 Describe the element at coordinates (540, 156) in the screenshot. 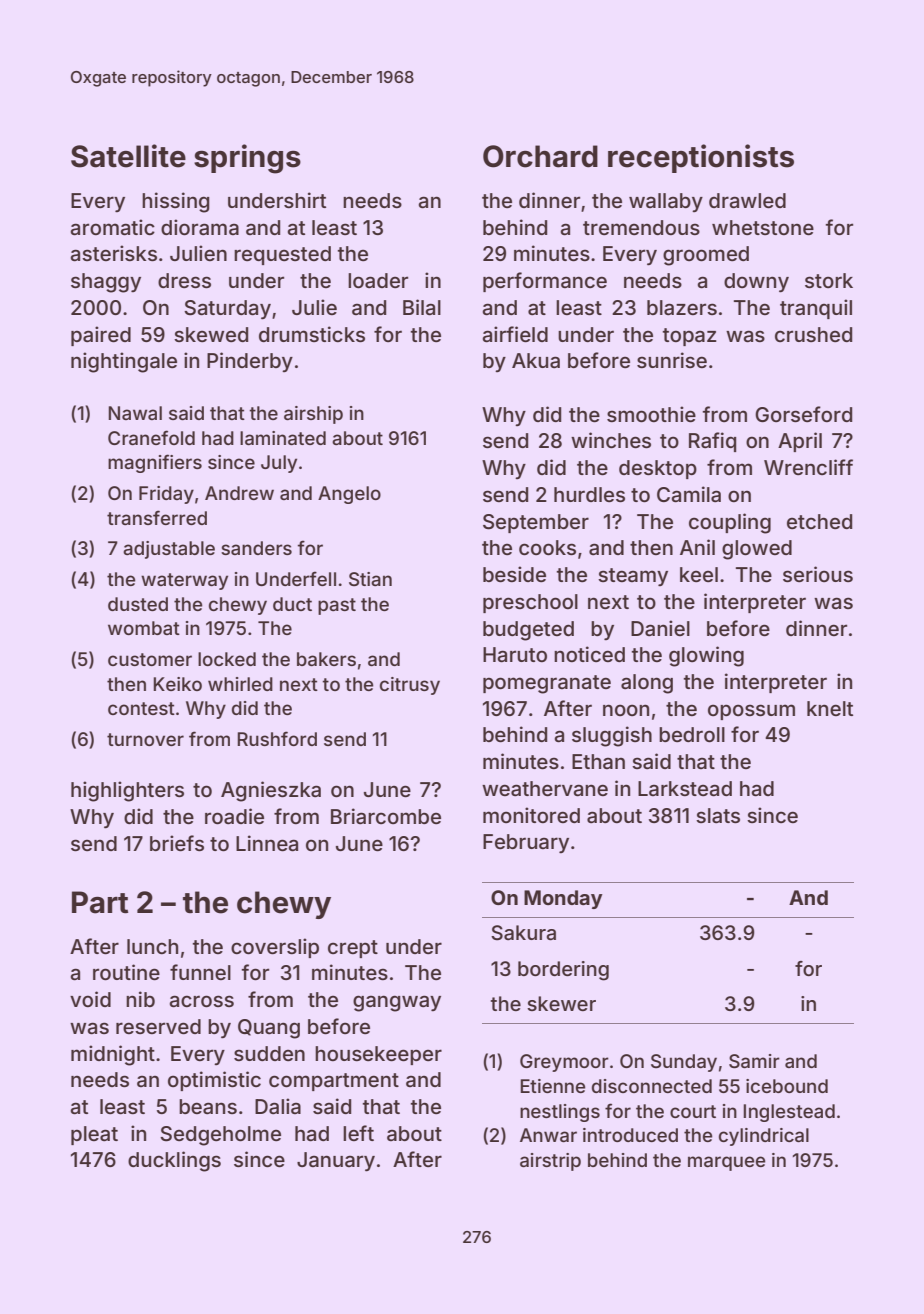

I see `Orchard` at that location.
